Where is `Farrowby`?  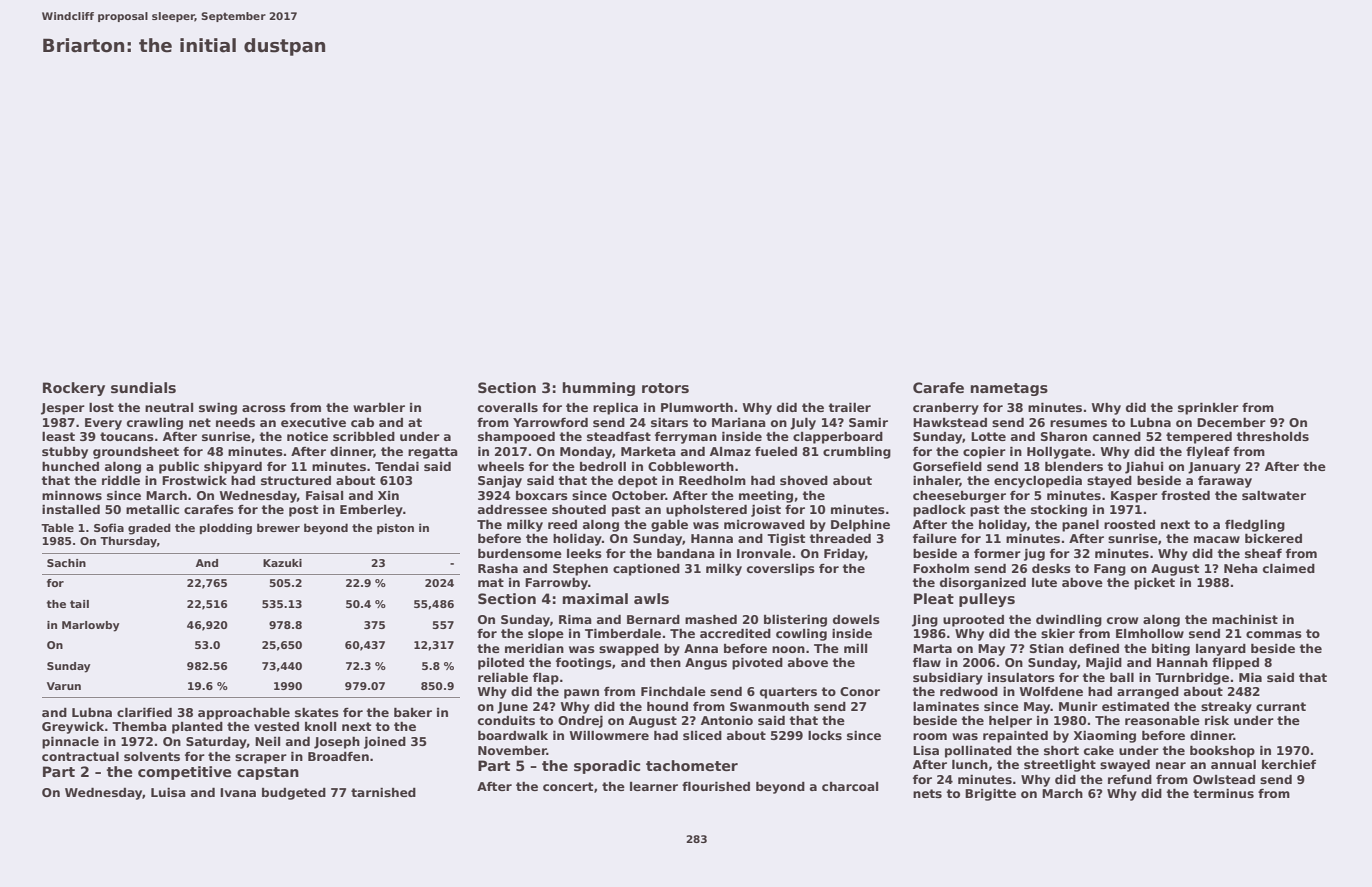 Farrowby is located at coordinates (556, 584).
